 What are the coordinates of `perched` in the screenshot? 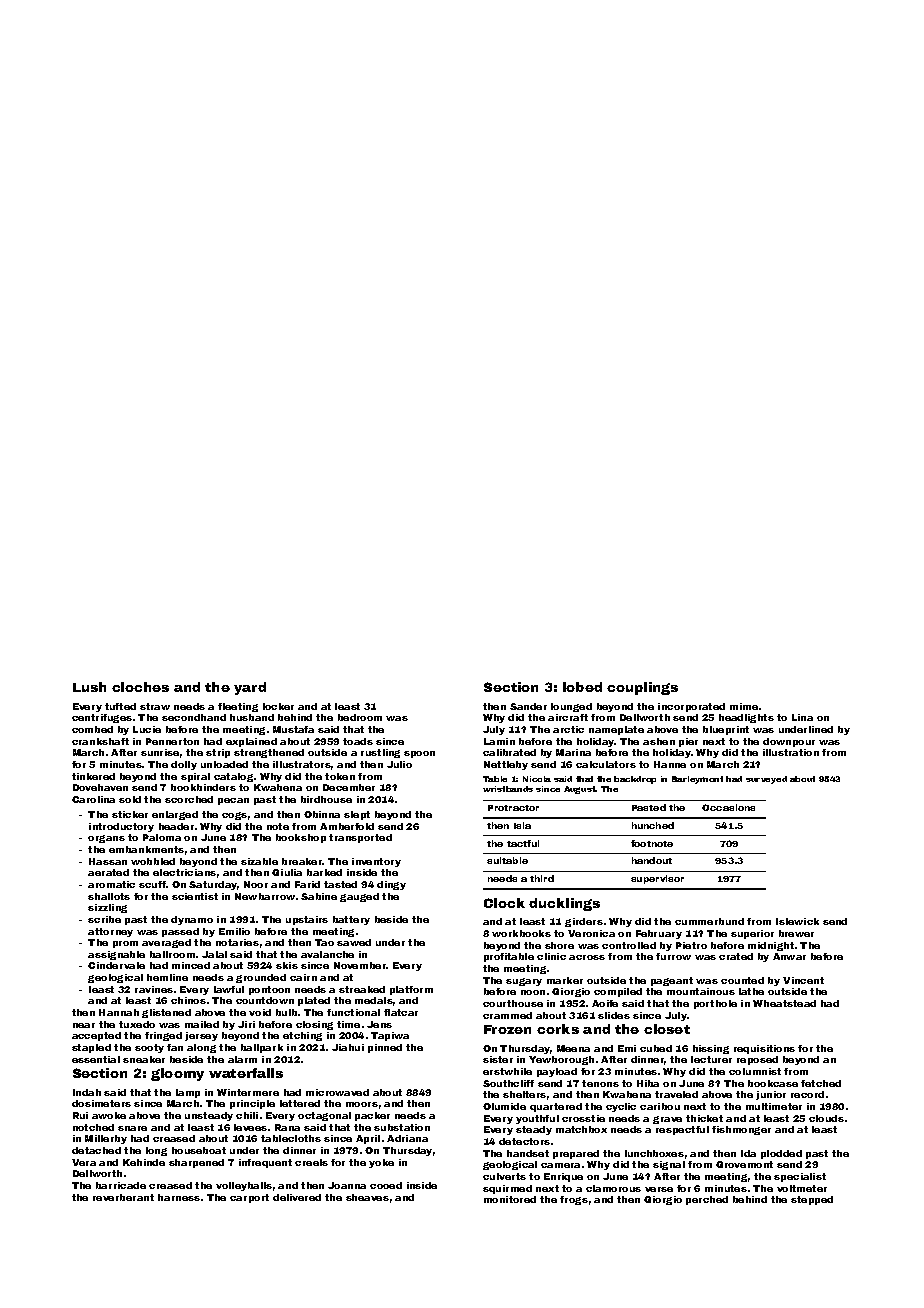 It's located at (707, 1200).
